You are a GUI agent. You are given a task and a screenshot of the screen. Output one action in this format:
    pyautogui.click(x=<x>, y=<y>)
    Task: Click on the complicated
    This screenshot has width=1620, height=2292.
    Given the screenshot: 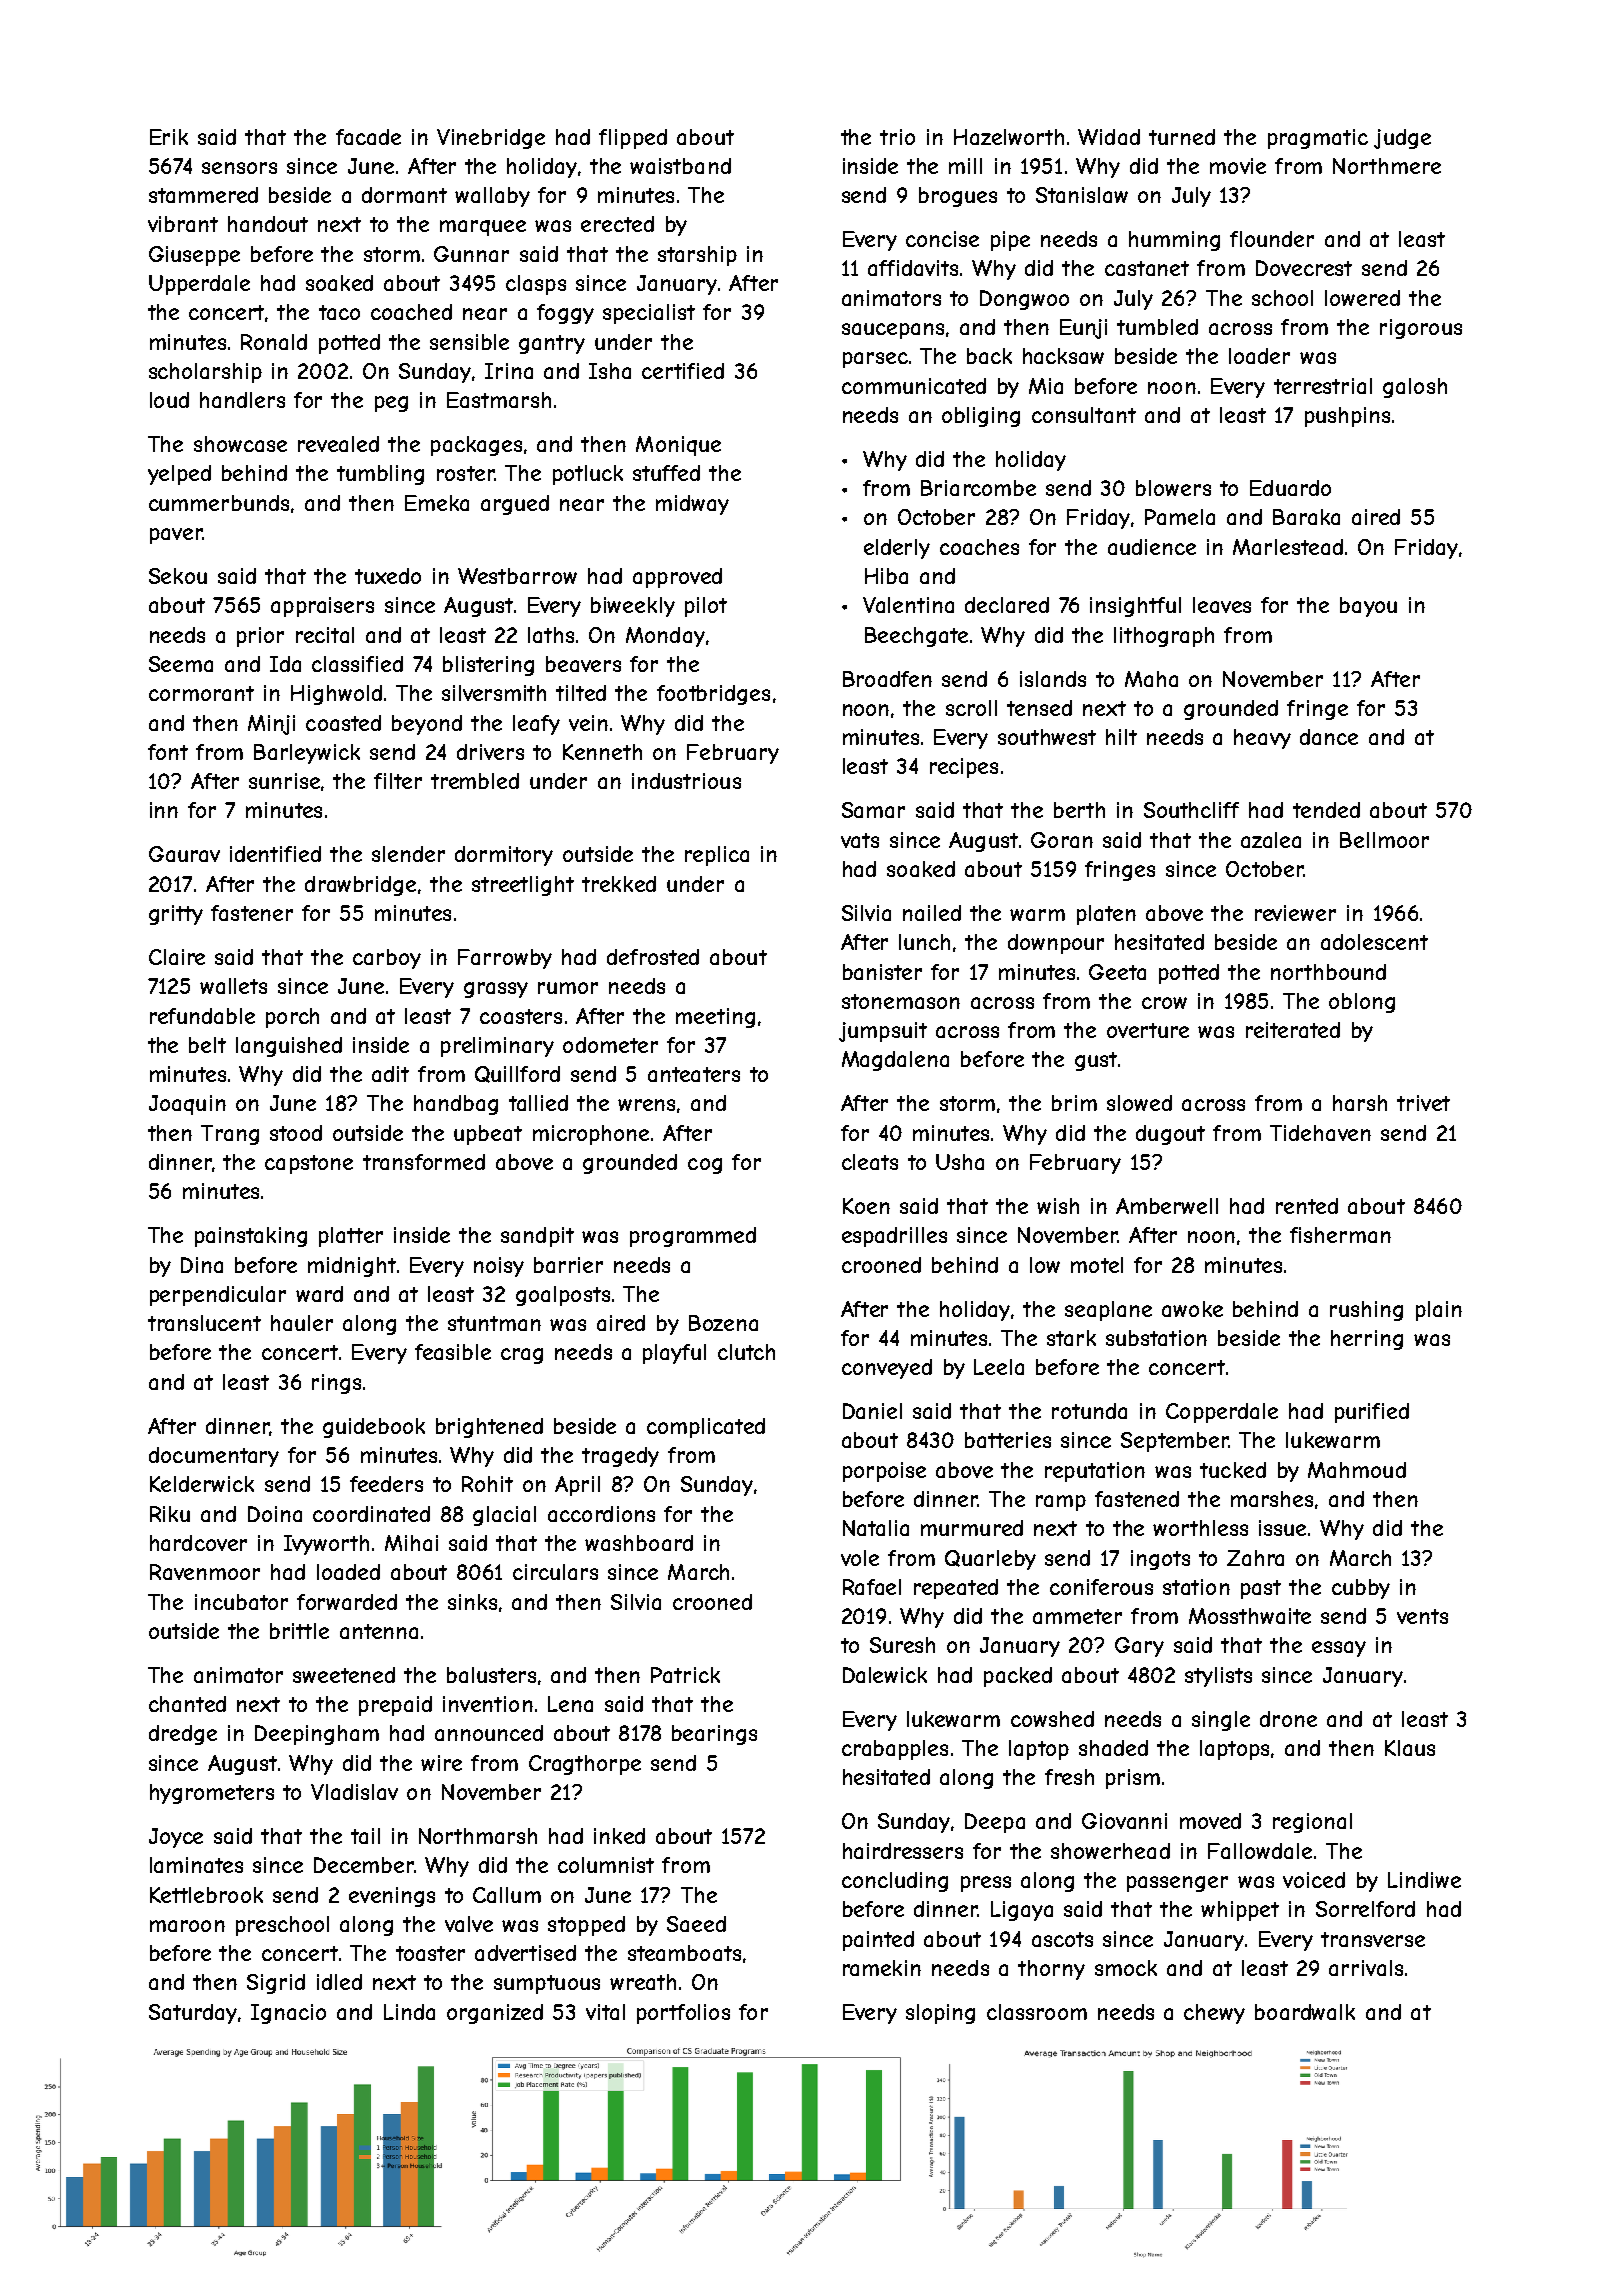 What is the action you would take?
    pyautogui.click(x=706, y=1428)
